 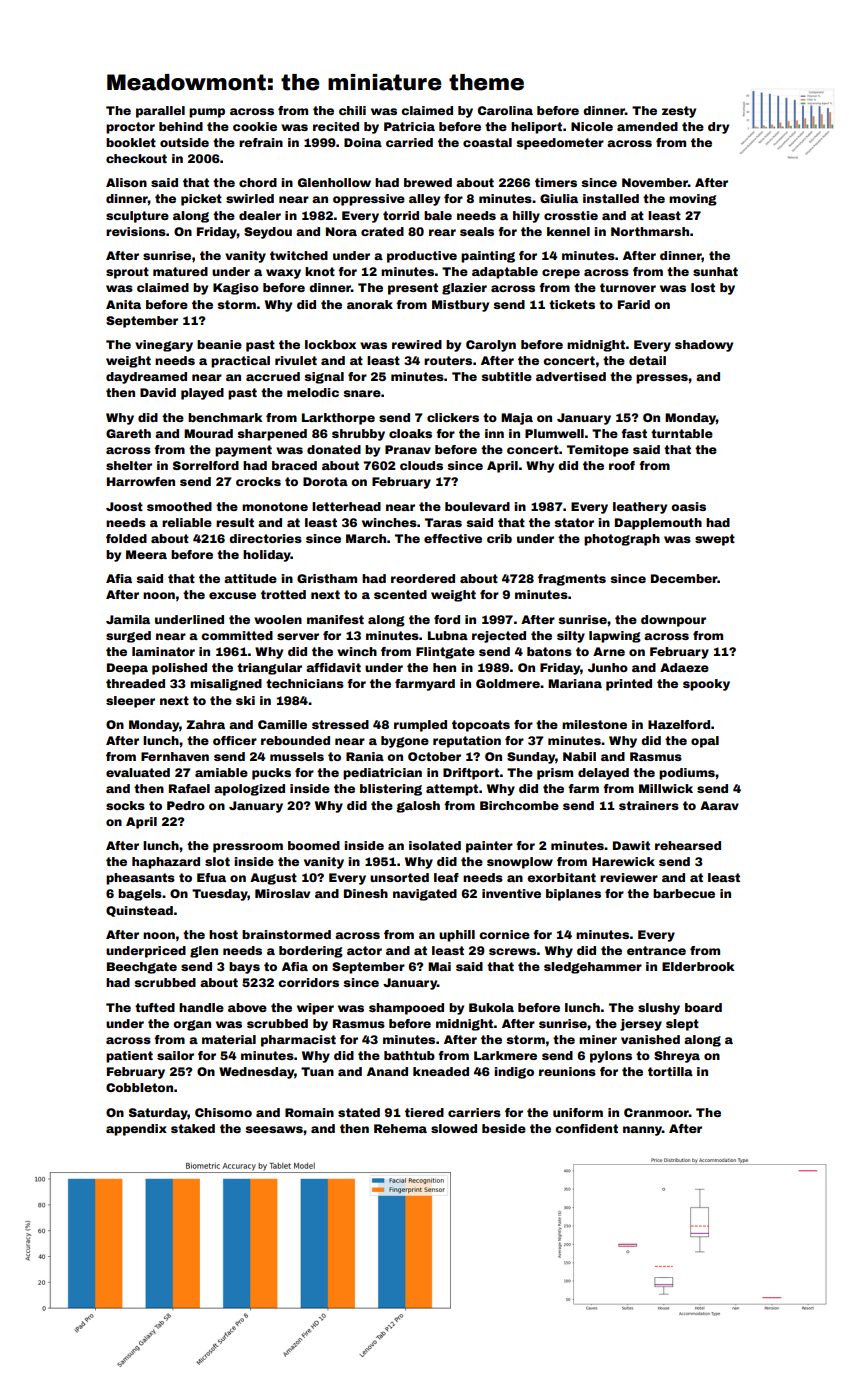 What do you see at coordinates (139, 1087) in the page?
I see `Cobbleton` at bounding box center [139, 1087].
